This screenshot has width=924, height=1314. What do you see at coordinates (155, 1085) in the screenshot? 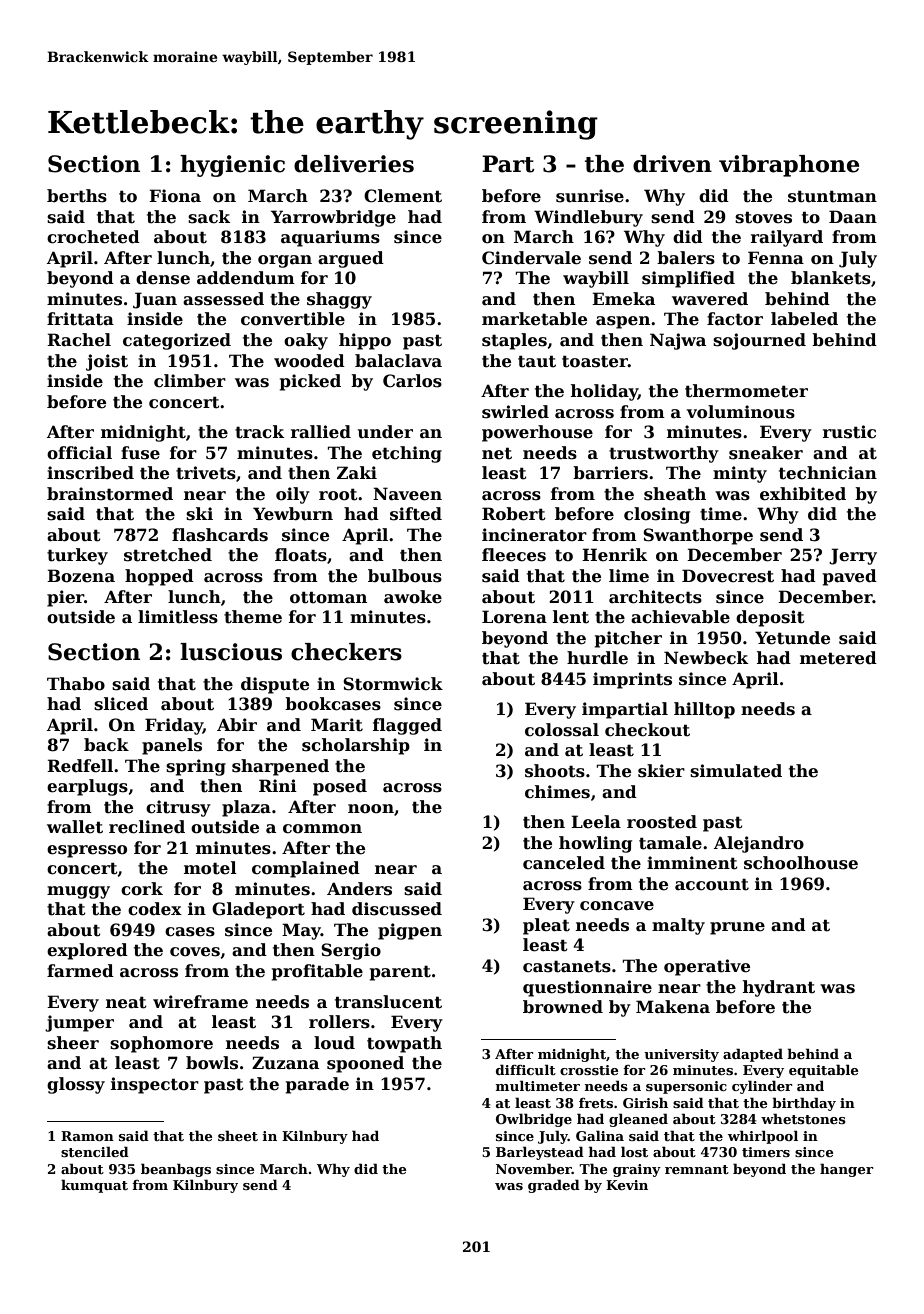
I see `inspector` at bounding box center [155, 1085].
